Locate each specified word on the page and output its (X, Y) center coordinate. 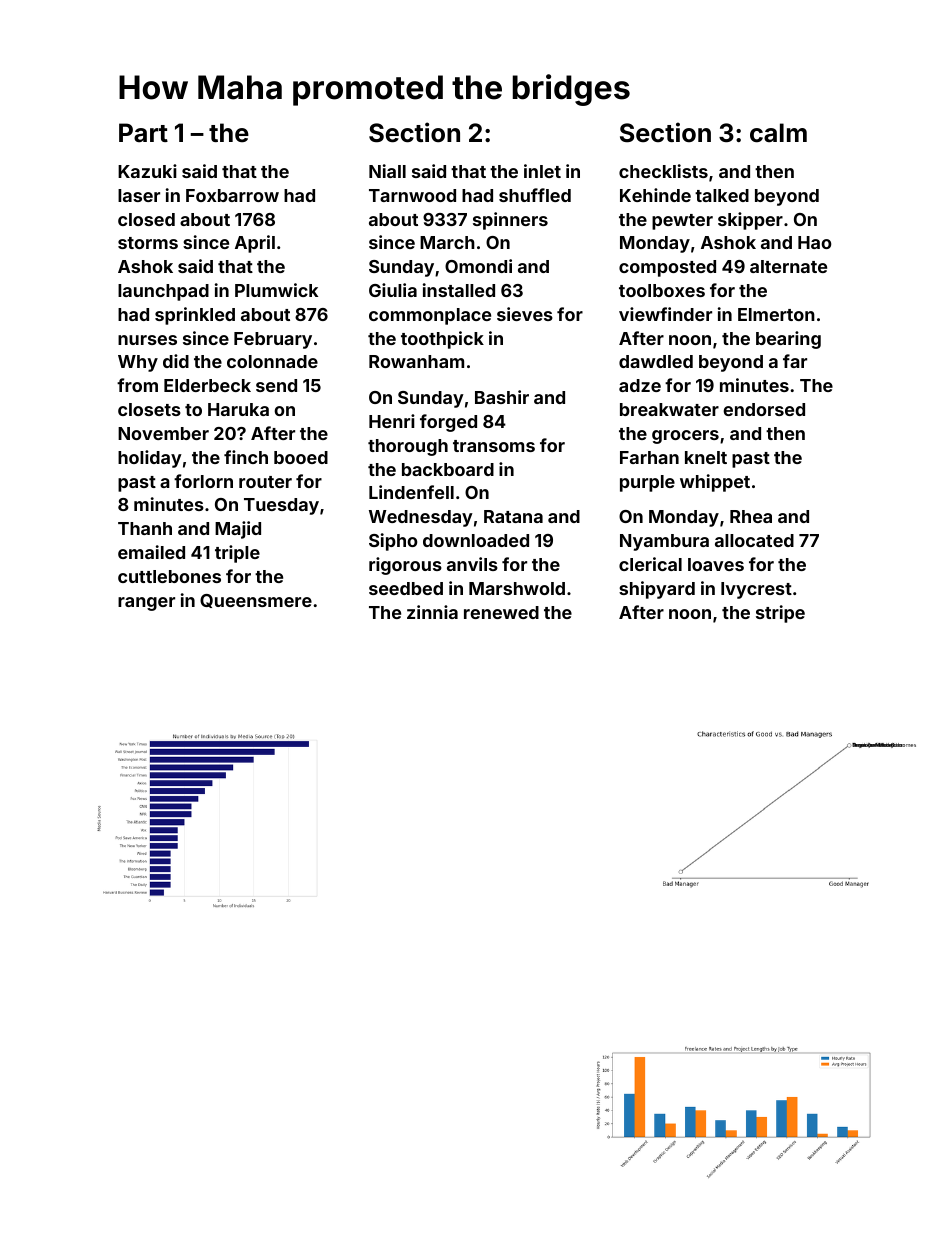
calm (778, 133)
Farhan (649, 457)
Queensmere (256, 601)
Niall (387, 171)
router (265, 482)
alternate (788, 266)
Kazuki (147, 171)
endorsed (764, 409)
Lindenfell (411, 492)
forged (448, 423)
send (276, 385)
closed (146, 219)
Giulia (393, 290)
